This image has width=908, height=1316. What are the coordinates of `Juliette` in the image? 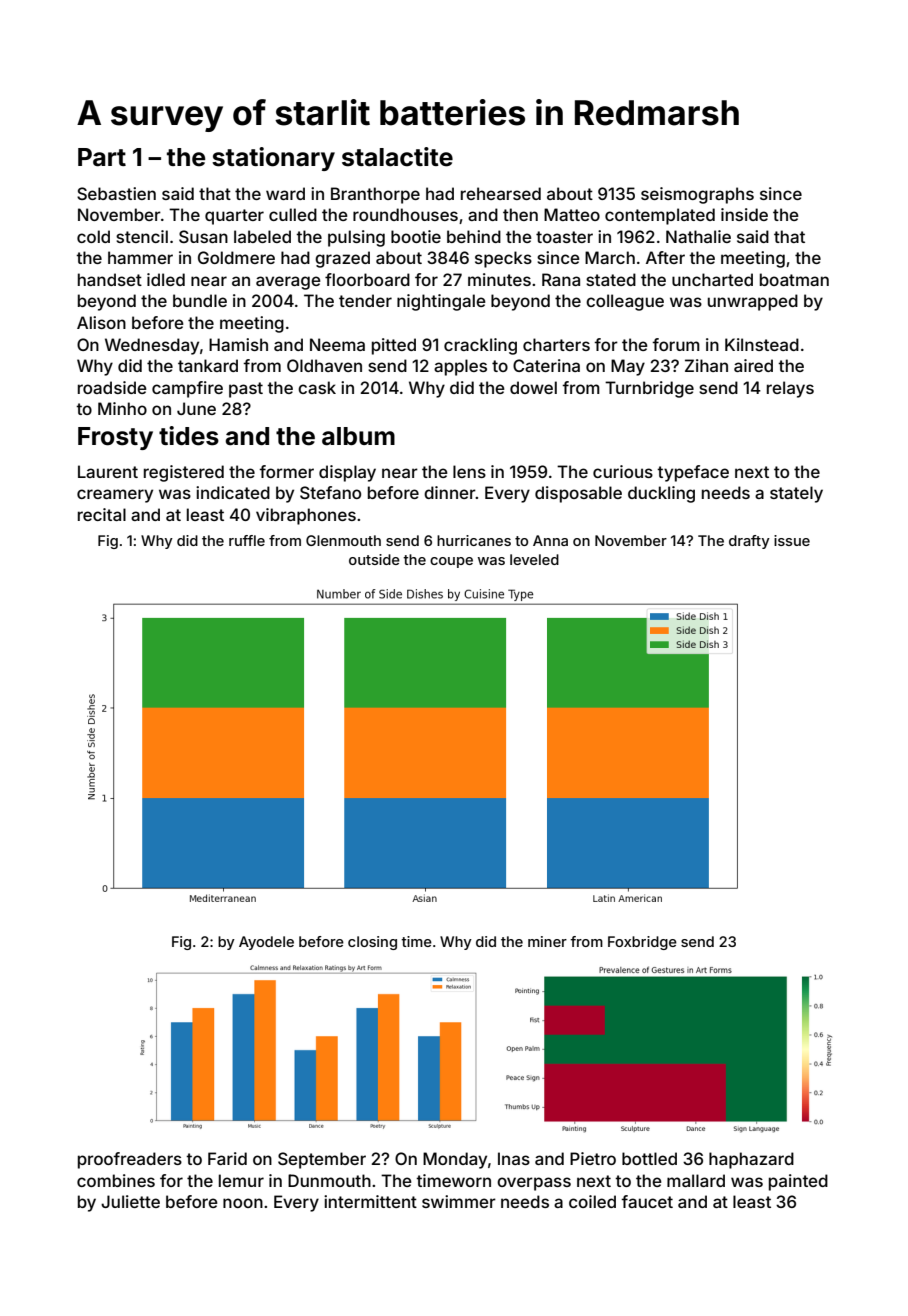 It's located at (130, 1201).
